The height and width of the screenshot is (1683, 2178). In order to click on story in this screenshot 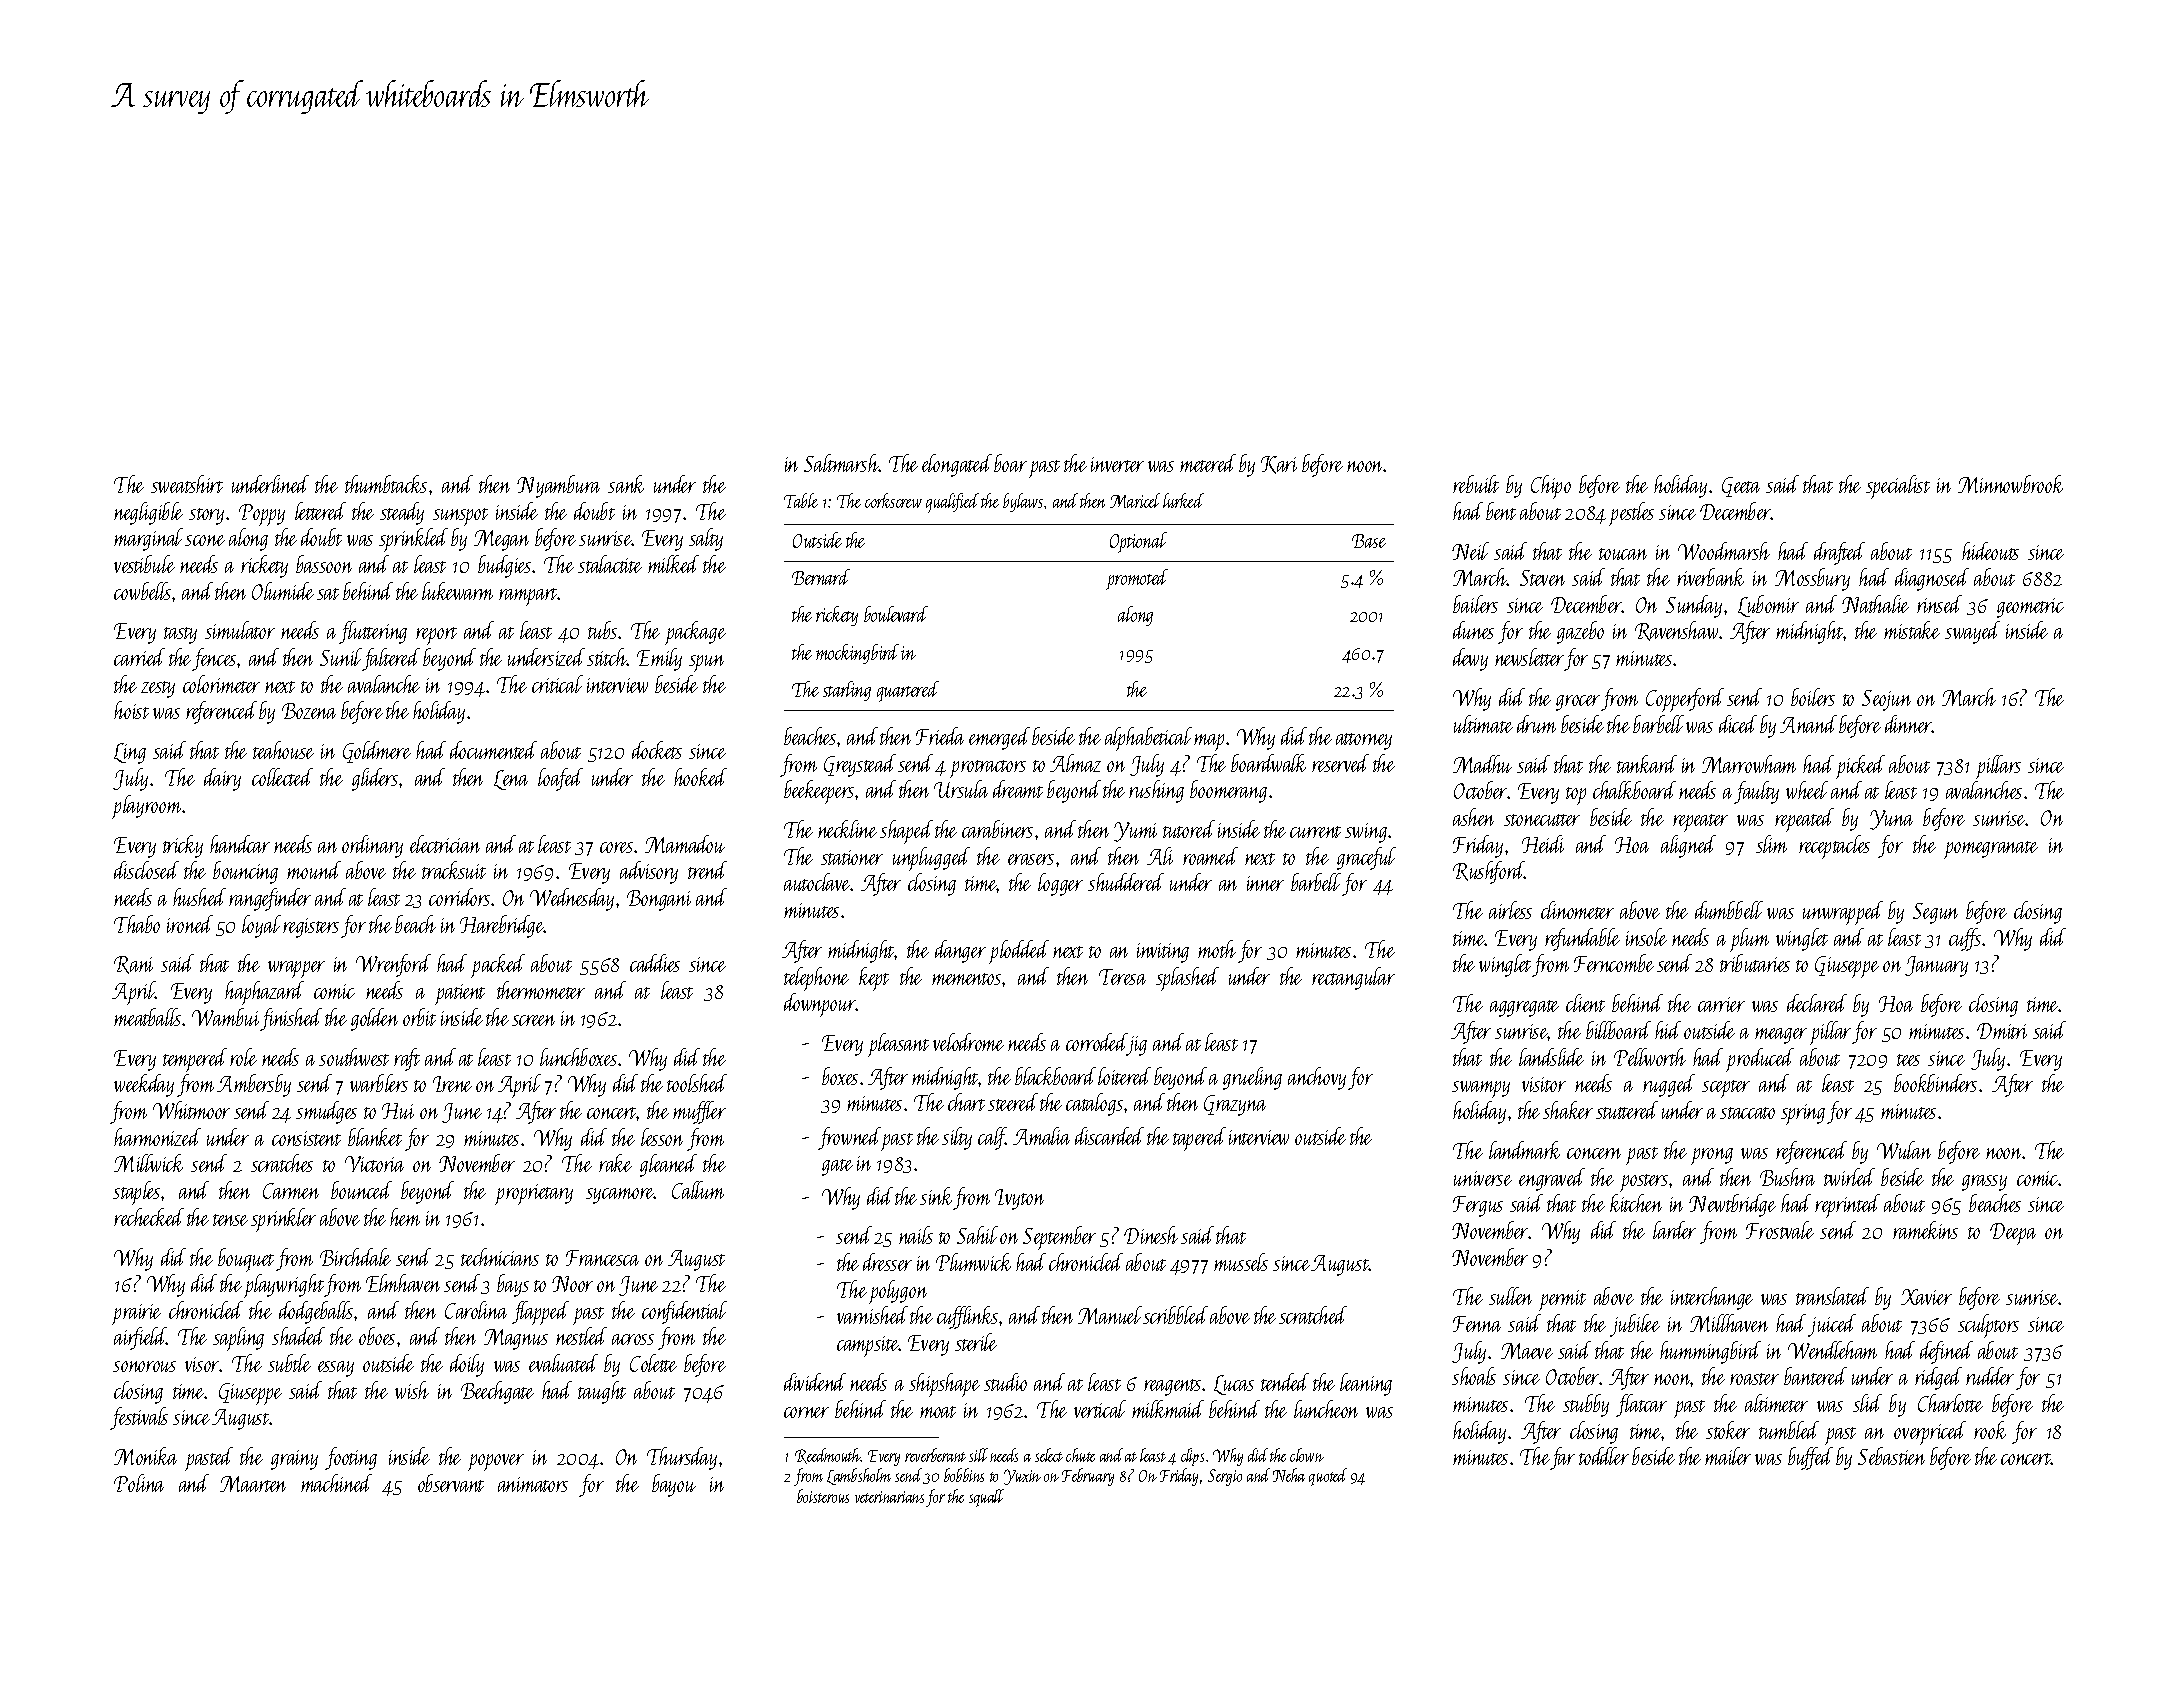, I will do `click(206, 516)`.
